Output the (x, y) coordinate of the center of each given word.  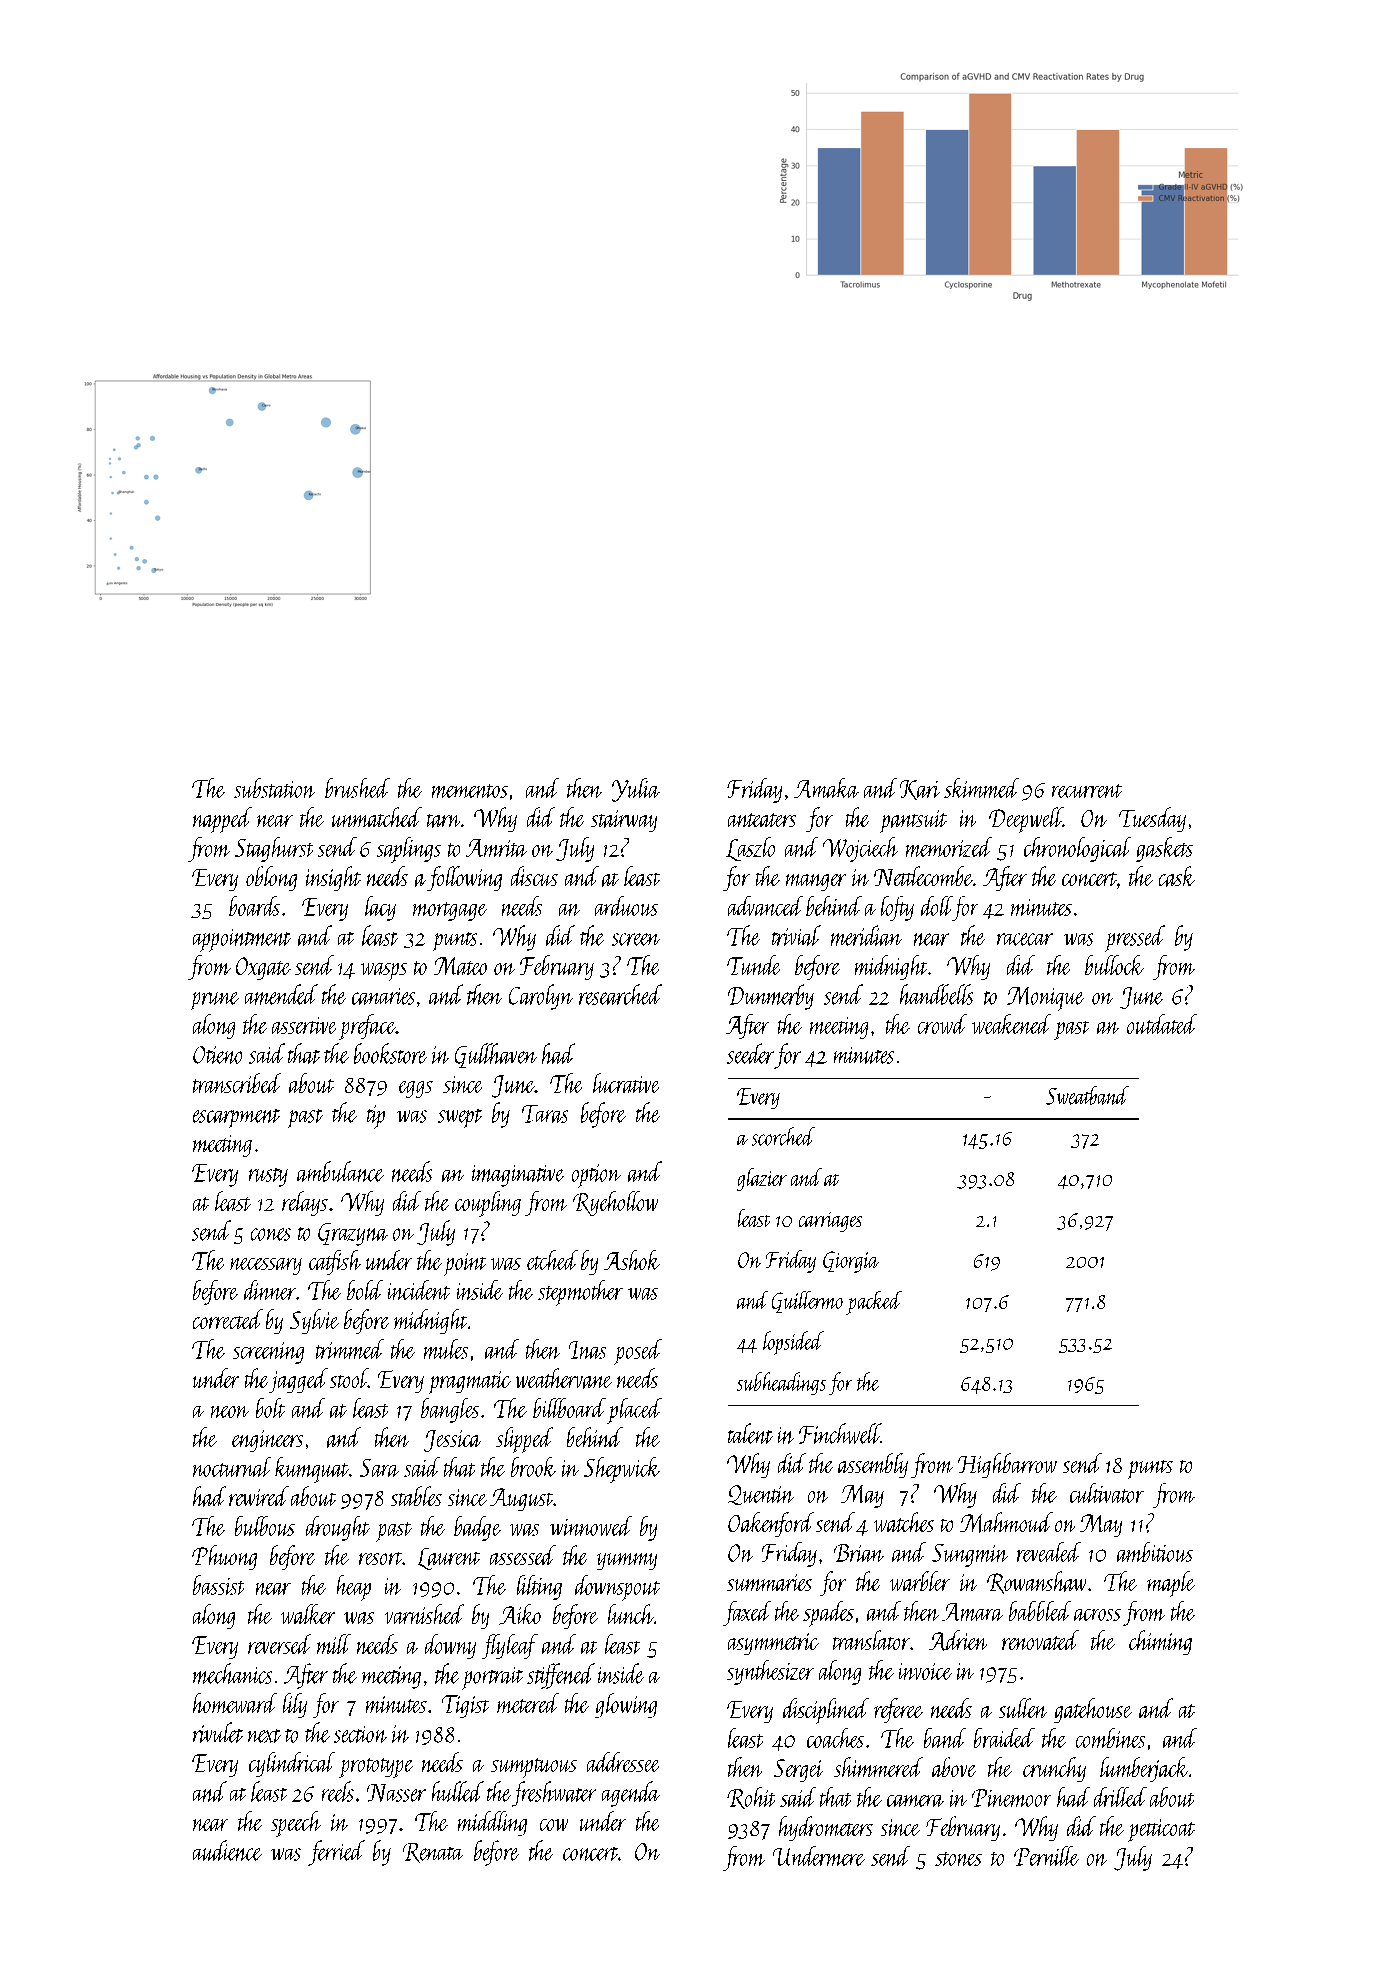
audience (227, 1850)
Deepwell (1026, 820)
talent (750, 1433)
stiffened (561, 1676)
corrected (228, 1319)
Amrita (496, 848)
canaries (383, 996)
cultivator (1107, 1493)
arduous (626, 906)
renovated (1040, 1640)
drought (338, 1528)
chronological (1077, 849)
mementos (470, 791)
